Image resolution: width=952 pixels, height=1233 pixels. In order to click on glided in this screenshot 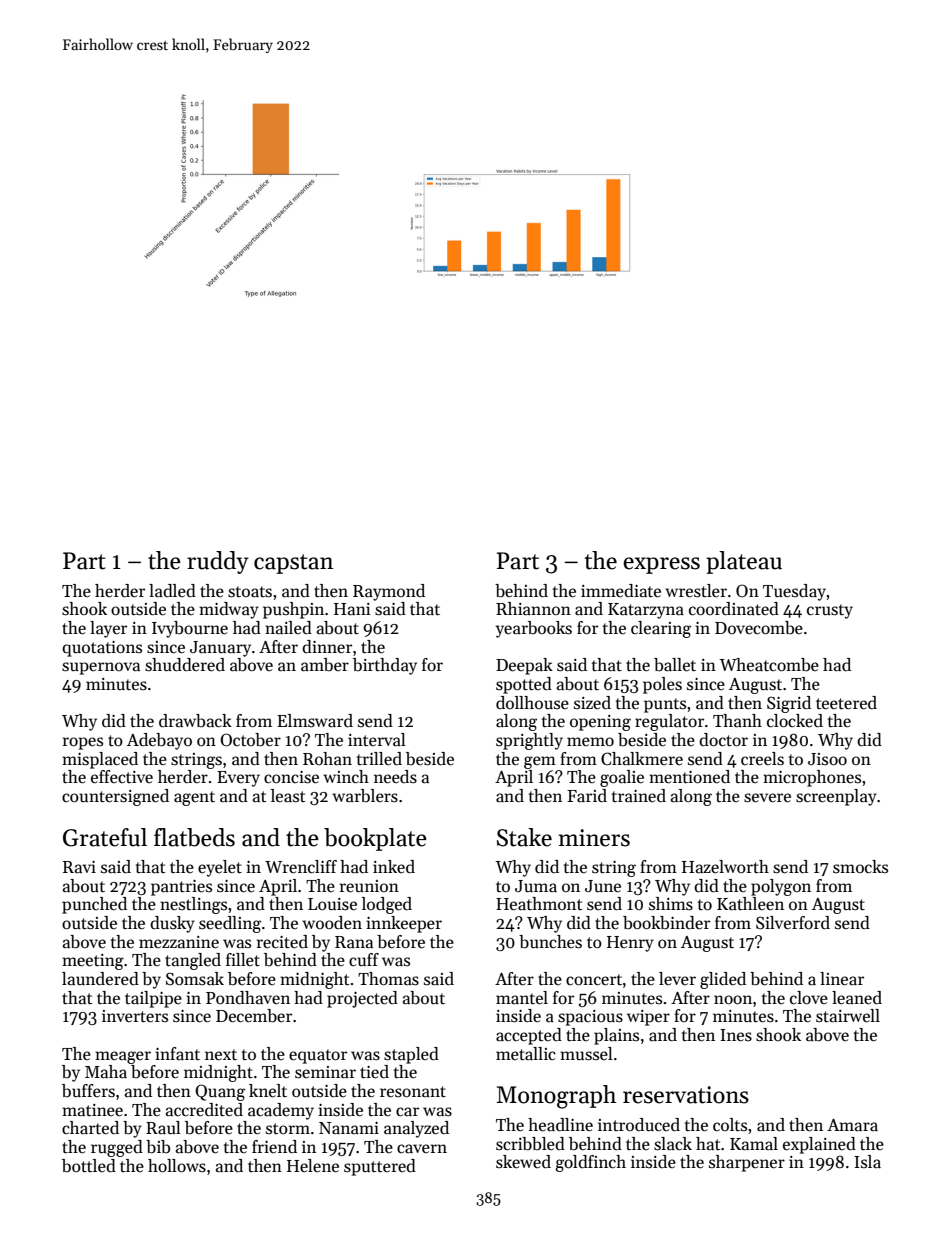, I will do `click(723, 980)`.
